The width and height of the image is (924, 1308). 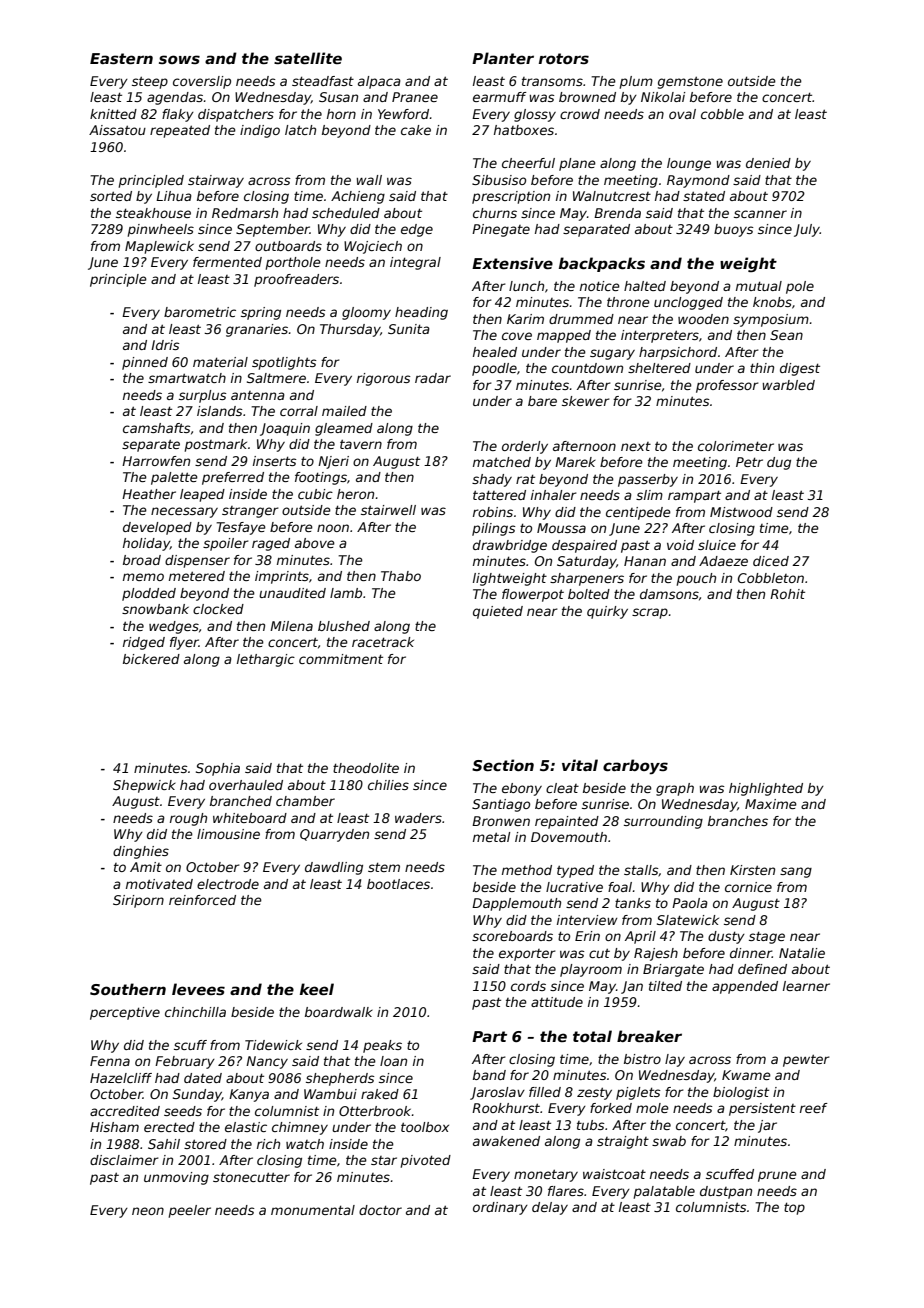 What do you see at coordinates (550, 1208) in the image?
I see `delay` at bounding box center [550, 1208].
